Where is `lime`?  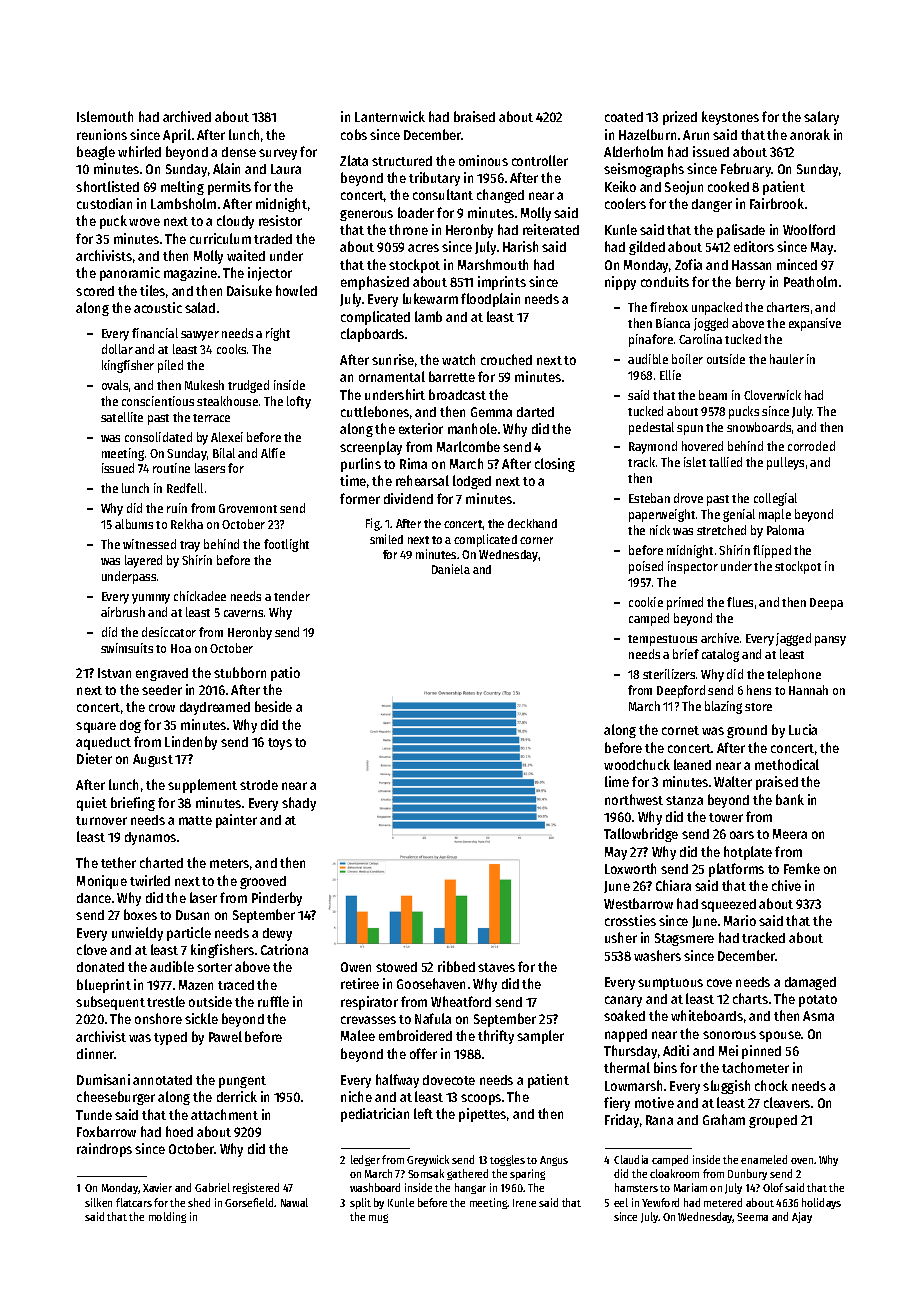
lime is located at coordinates (617, 781).
